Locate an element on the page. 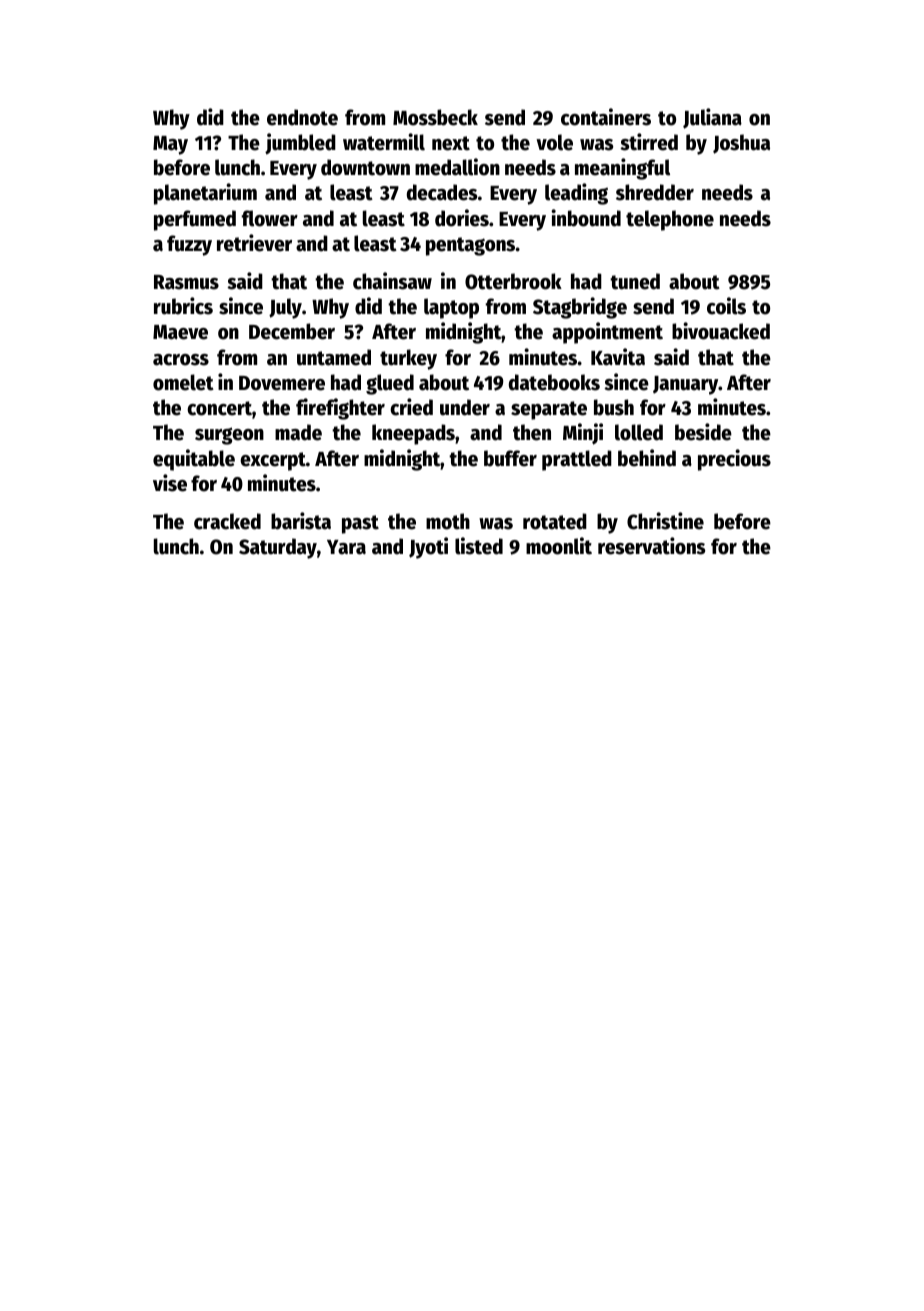 The height and width of the image is (1311, 924). rubrics is located at coordinates (183, 306).
